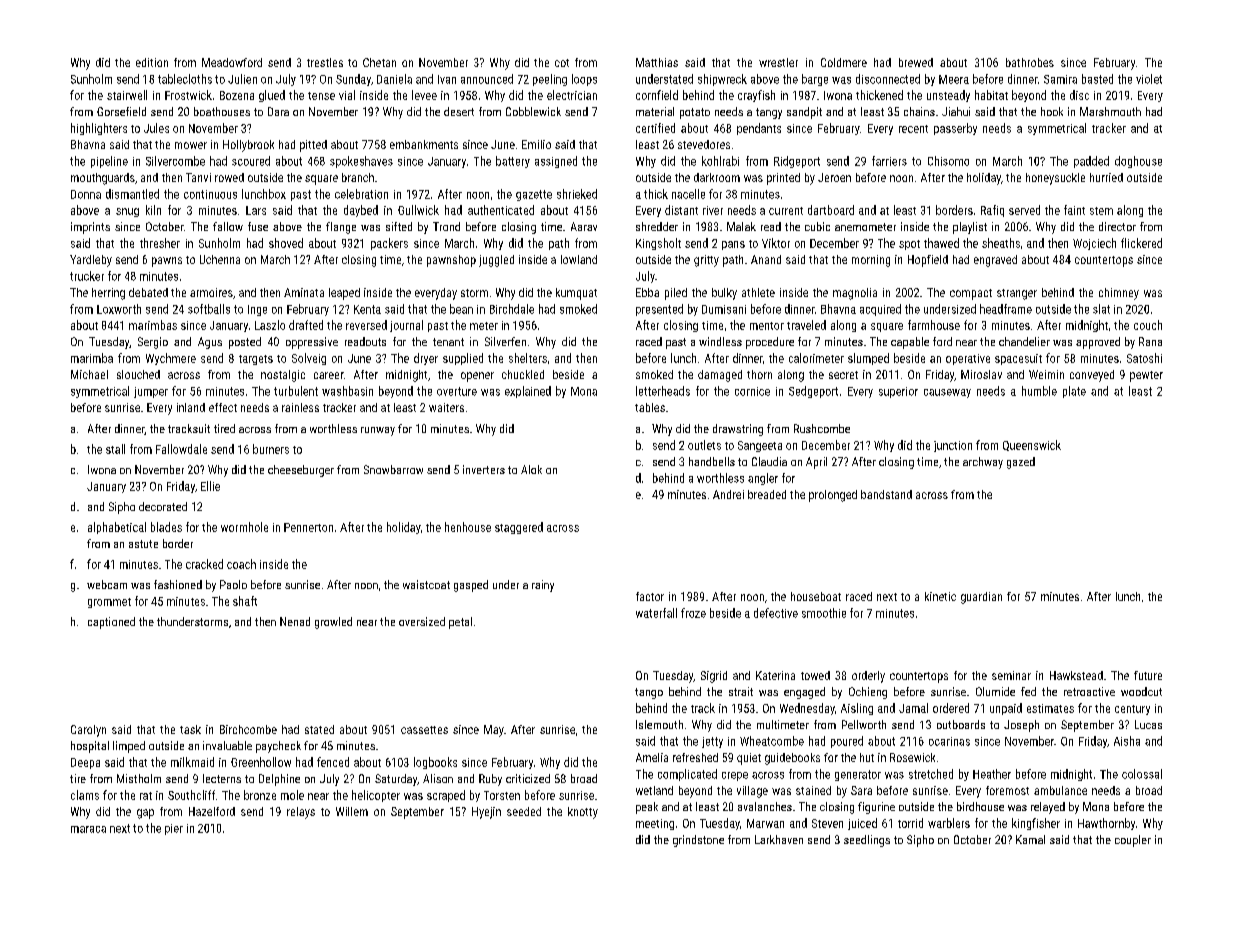 The image size is (1233, 952). What do you see at coordinates (971, 294) in the screenshot?
I see `compact` at bounding box center [971, 294].
